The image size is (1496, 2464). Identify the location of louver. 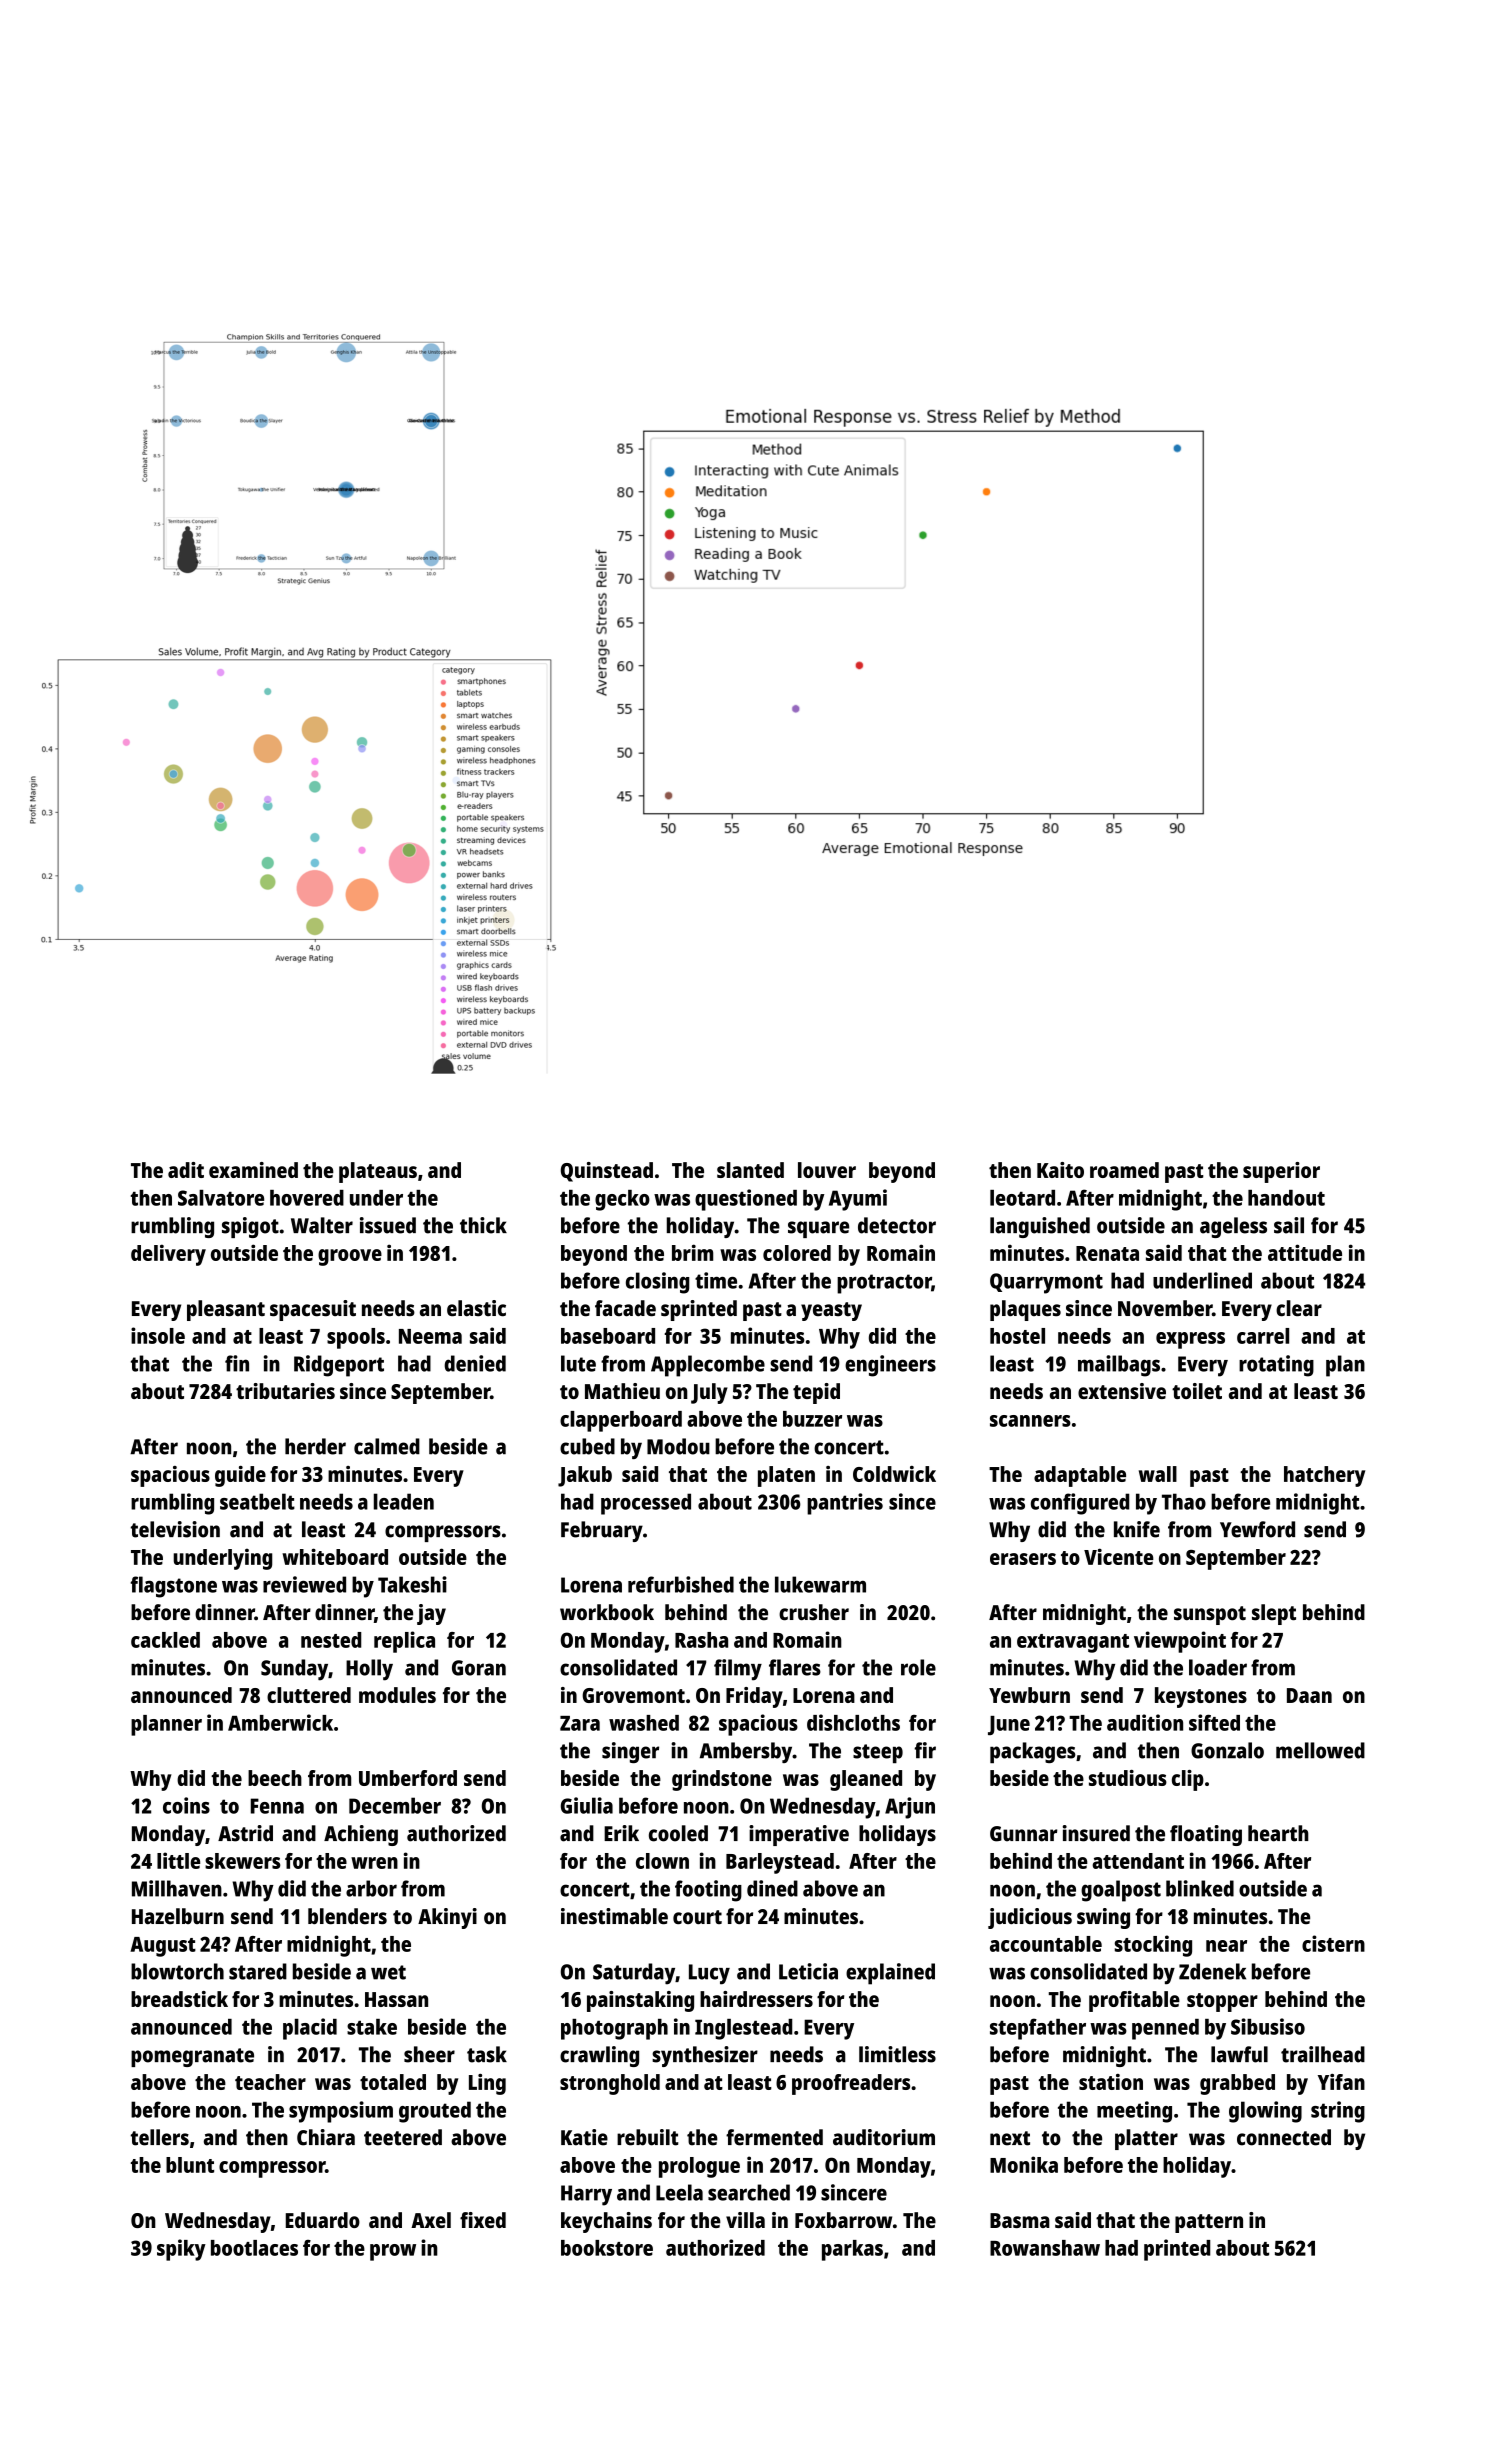
(827, 1170).
